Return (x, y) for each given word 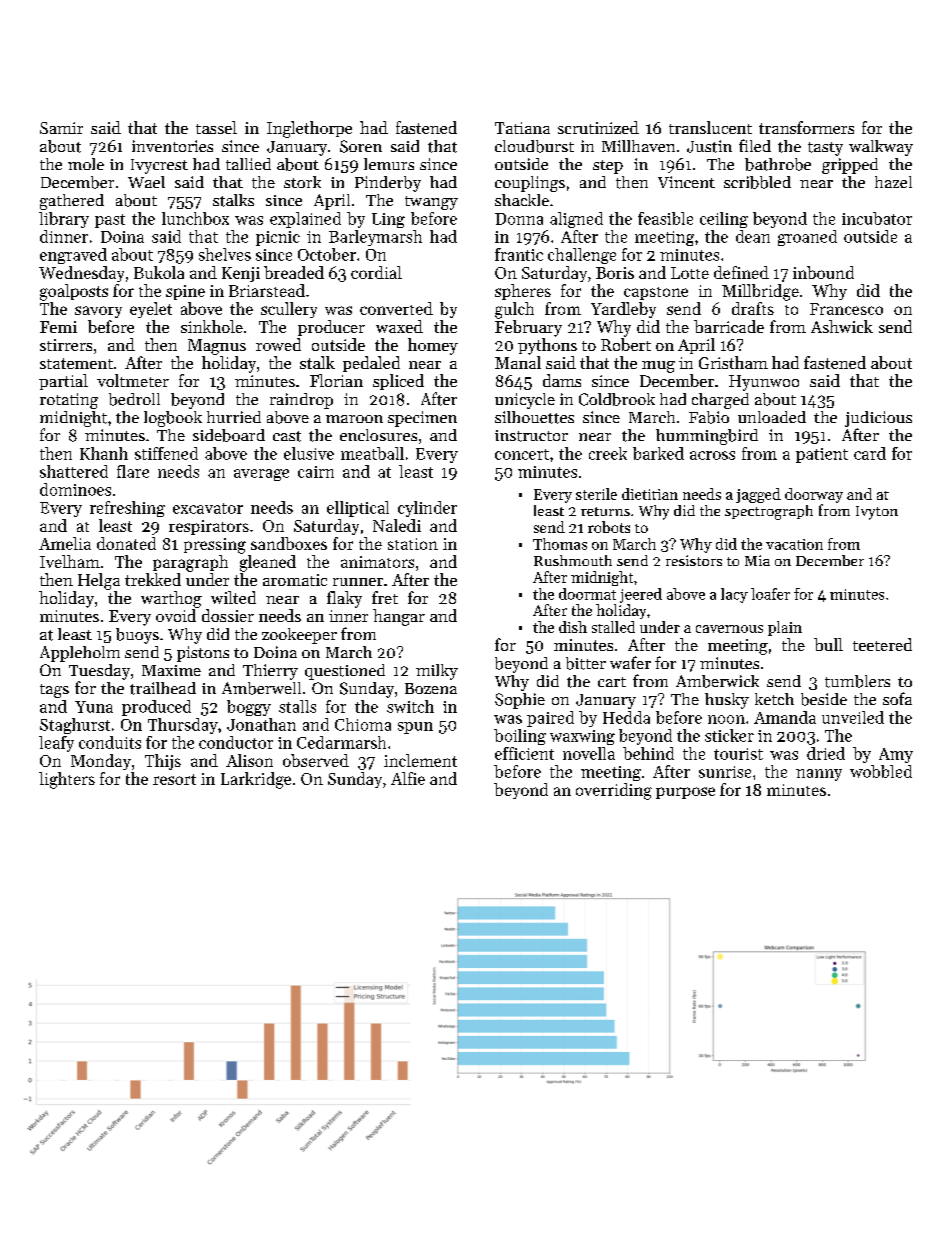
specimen (422, 419)
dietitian (650, 494)
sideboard (229, 435)
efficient (524, 753)
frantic (519, 254)
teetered (882, 644)
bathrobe (778, 164)
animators (377, 562)
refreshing (127, 509)
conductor (236, 742)
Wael (146, 182)
